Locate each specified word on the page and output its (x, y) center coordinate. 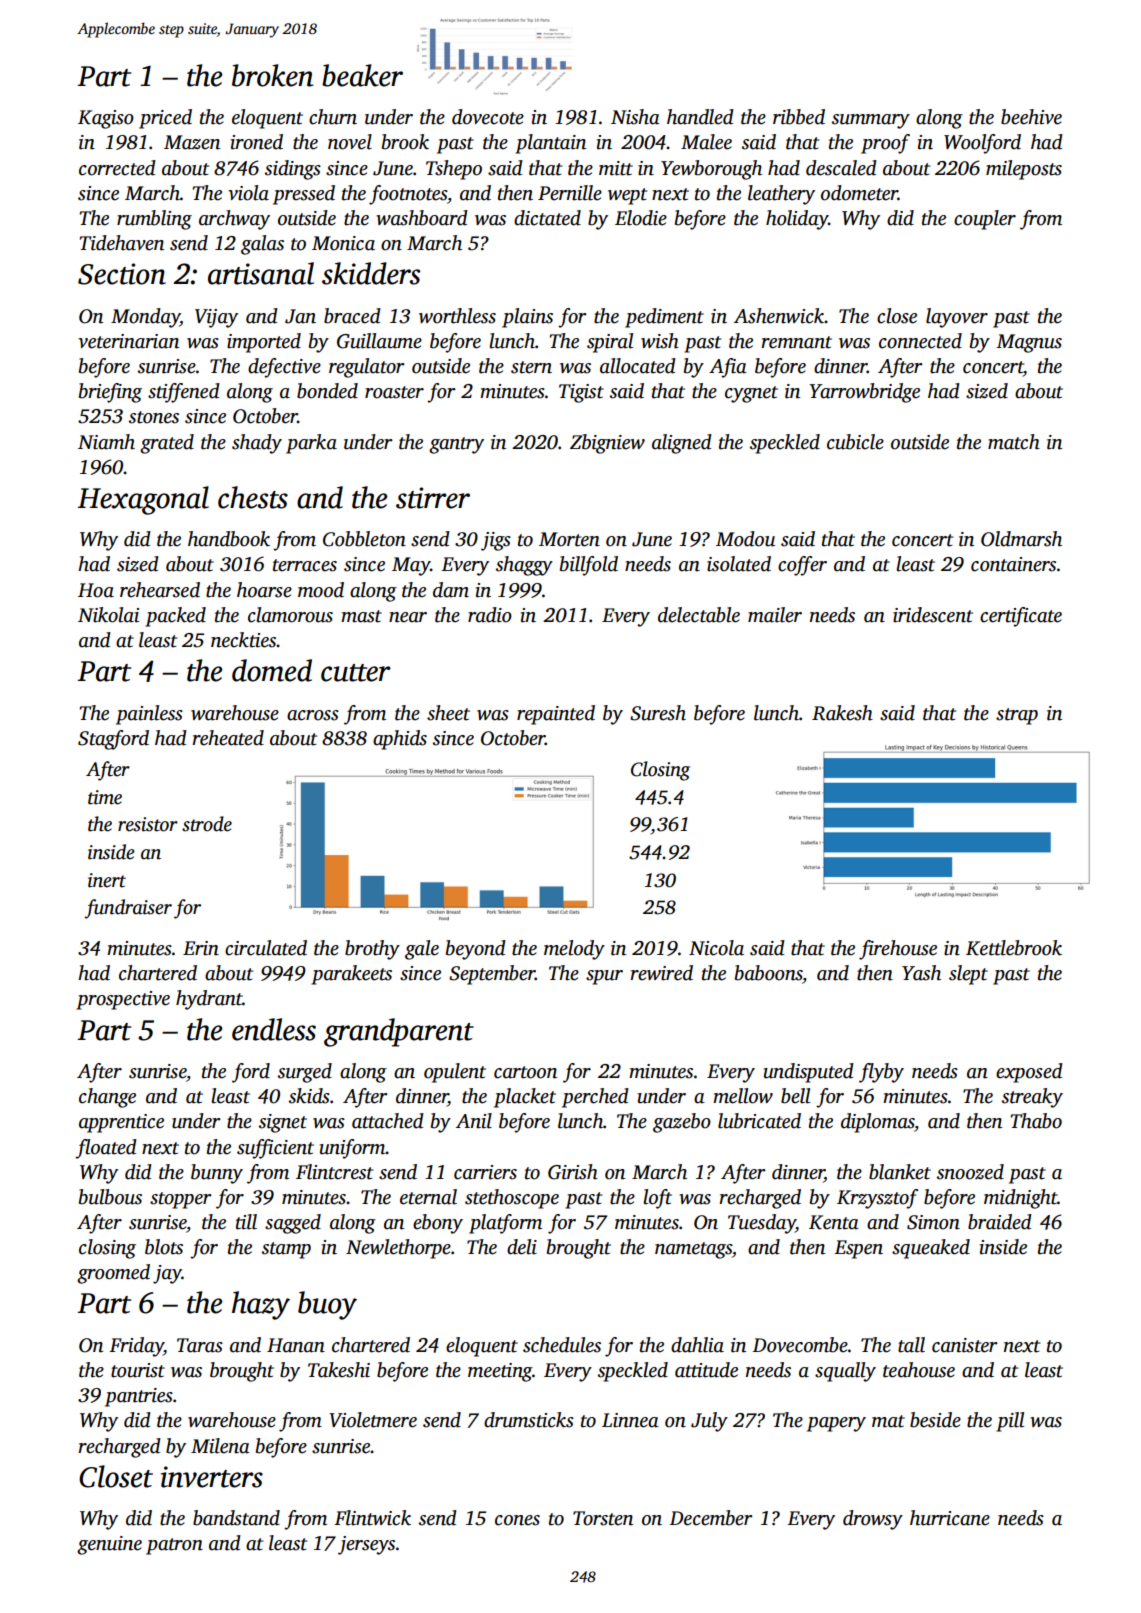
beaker (362, 75)
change (107, 1098)
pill (1010, 1422)
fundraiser (128, 909)
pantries (139, 1397)
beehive (1031, 117)
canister (965, 1345)
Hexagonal (143, 500)
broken (272, 75)
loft (657, 1199)
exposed (1029, 1073)
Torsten (603, 1518)
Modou (745, 539)
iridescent (933, 615)
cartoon (525, 1072)
